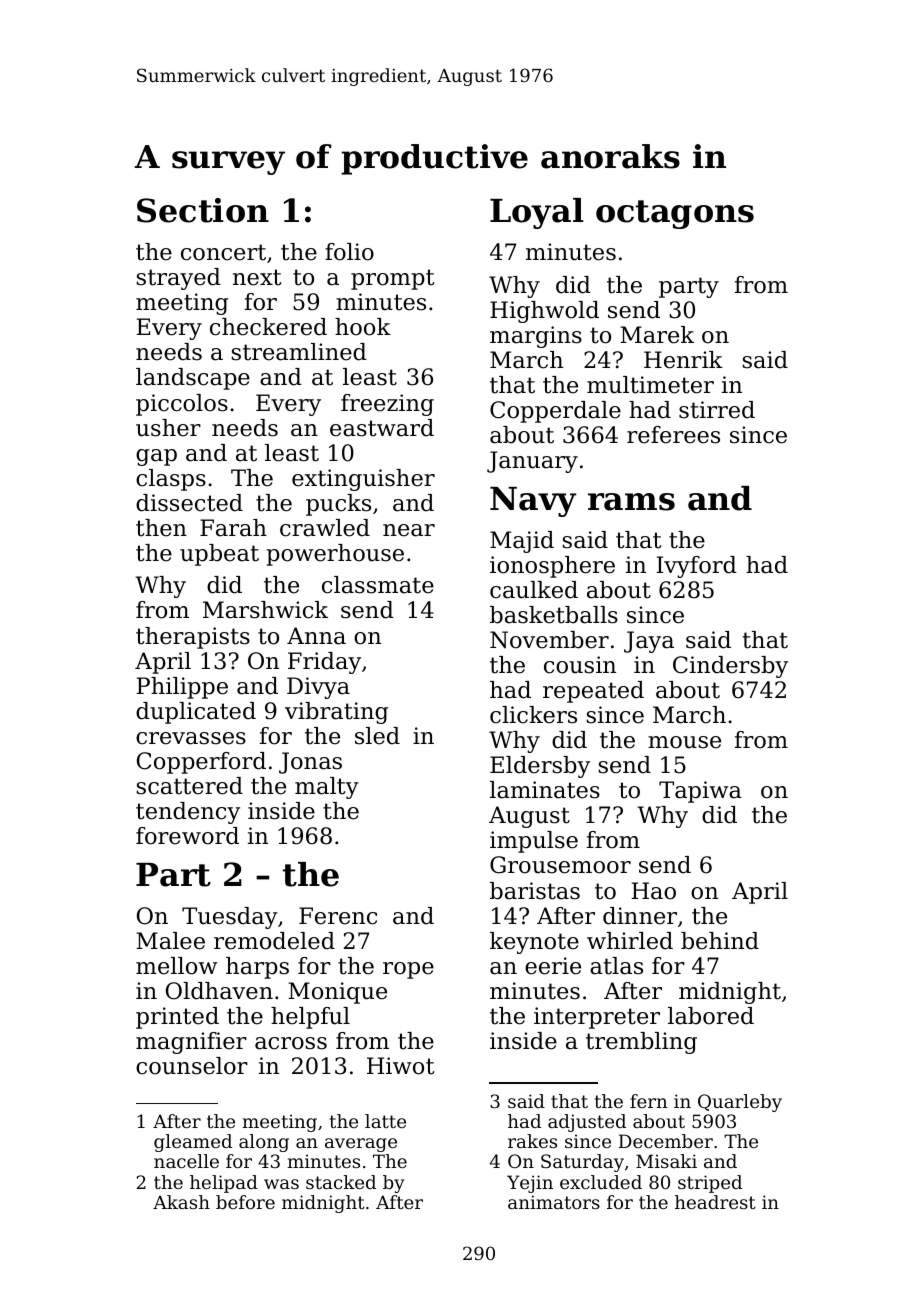 The width and height of the page is (924, 1311). Describe the element at coordinates (683, 360) in the page. I see `Henrik` at that location.
